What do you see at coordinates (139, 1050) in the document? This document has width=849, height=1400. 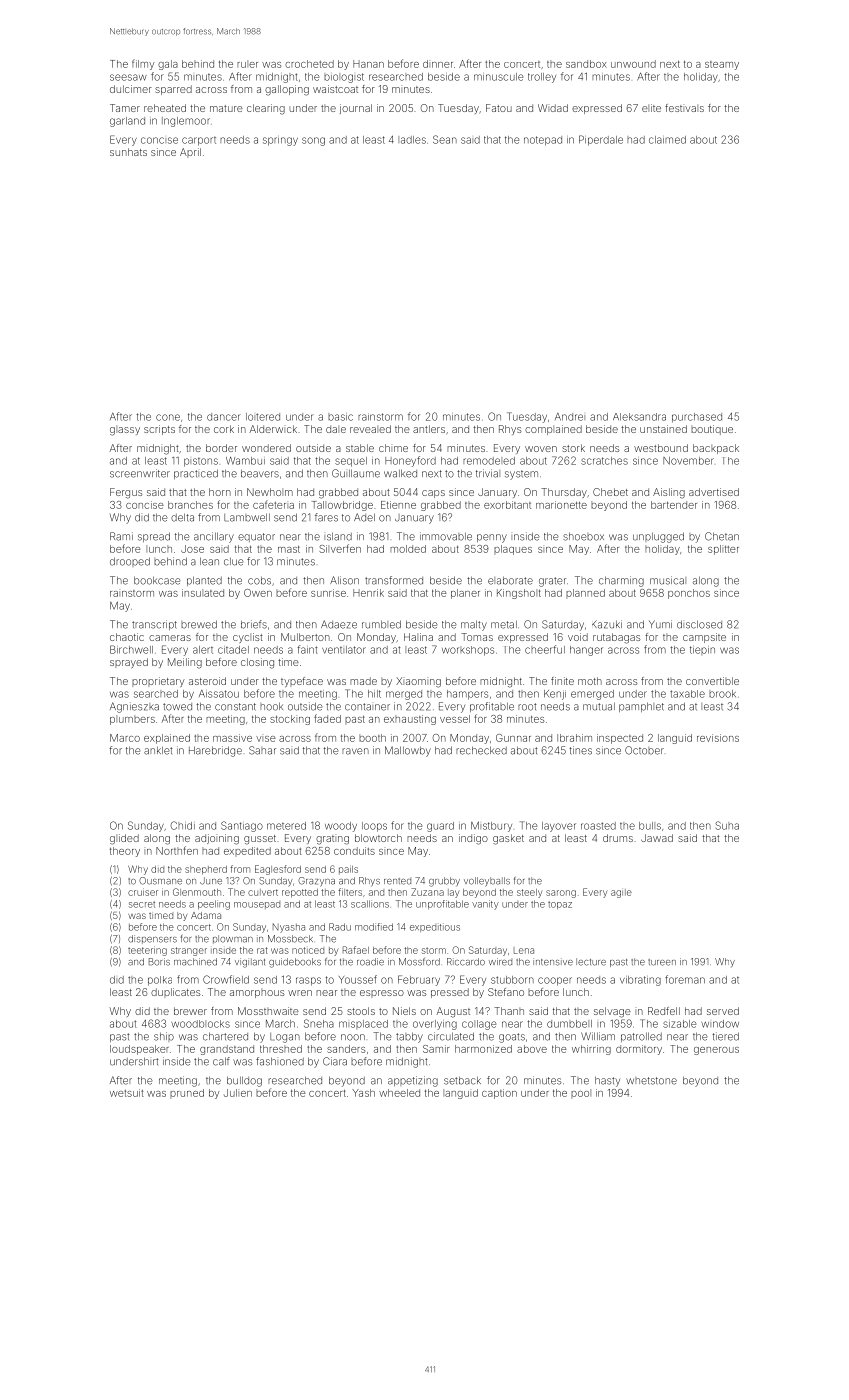 I see `loudspeaker` at bounding box center [139, 1050].
